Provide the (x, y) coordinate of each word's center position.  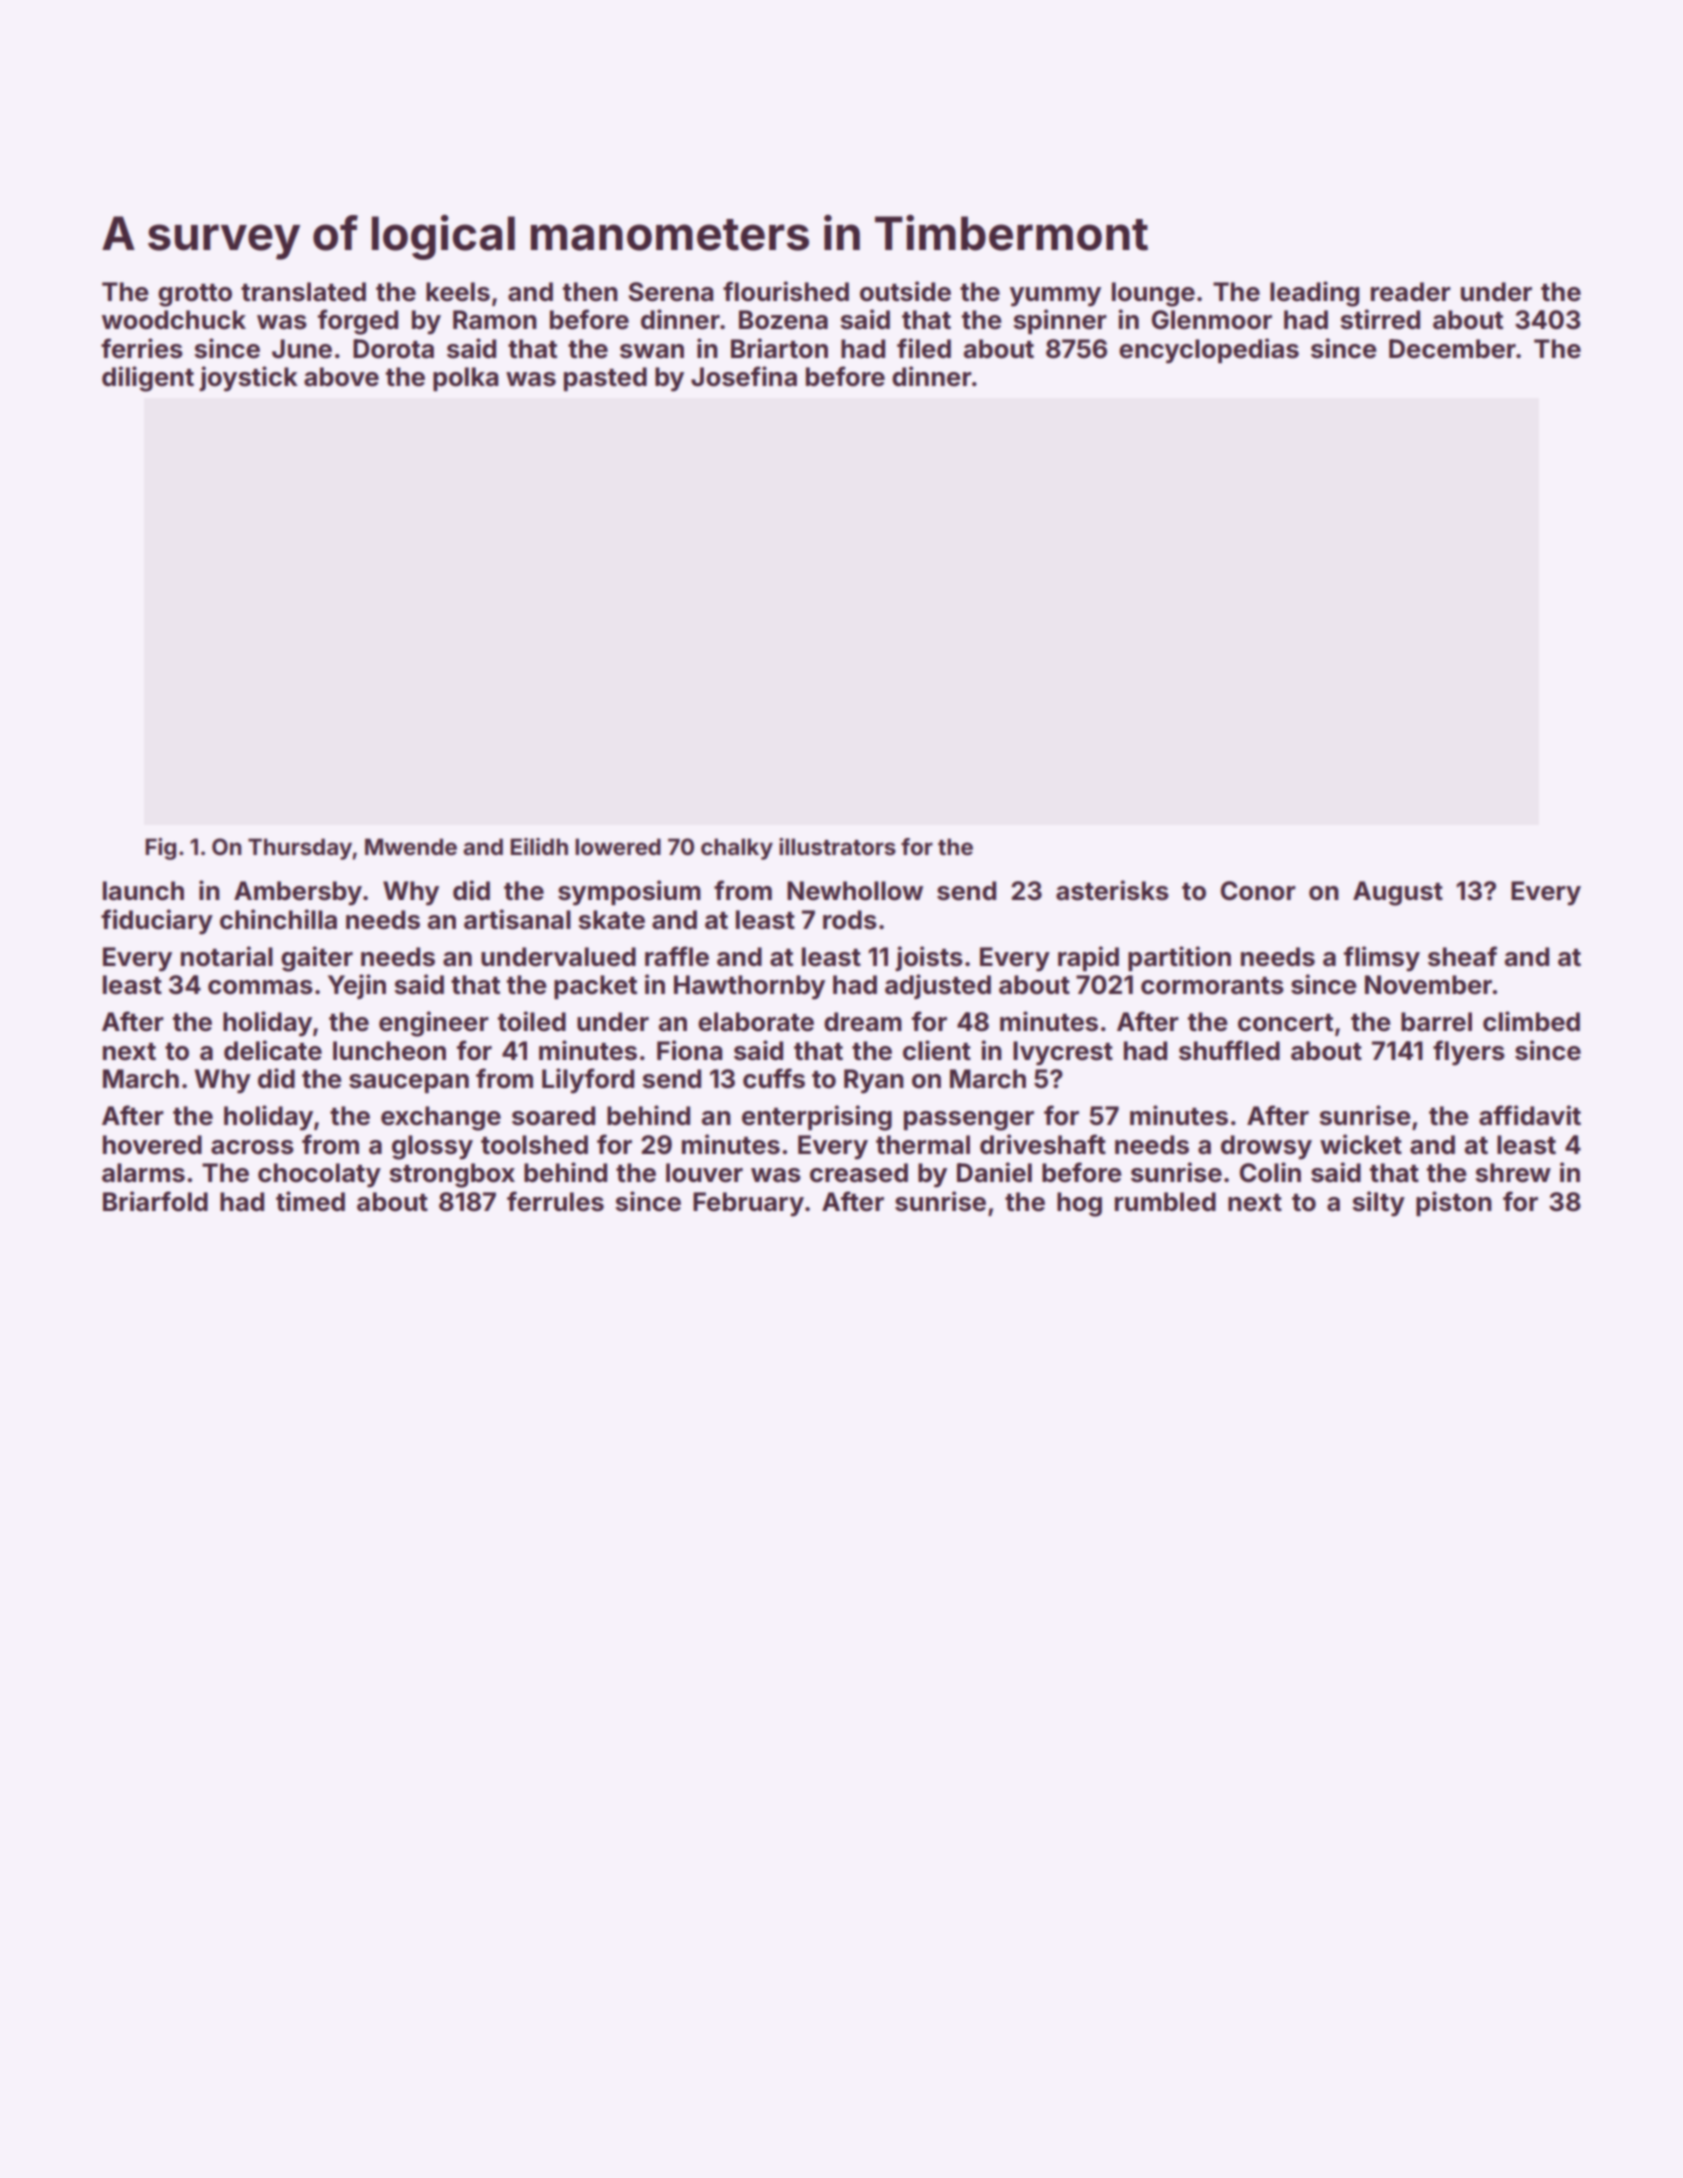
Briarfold (155, 1201)
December (1452, 349)
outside (905, 291)
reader (1411, 292)
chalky (737, 849)
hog (1079, 1204)
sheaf (1462, 956)
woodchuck (174, 320)
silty (1378, 1204)
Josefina (744, 376)
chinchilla (278, 919)
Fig (160, 849)
